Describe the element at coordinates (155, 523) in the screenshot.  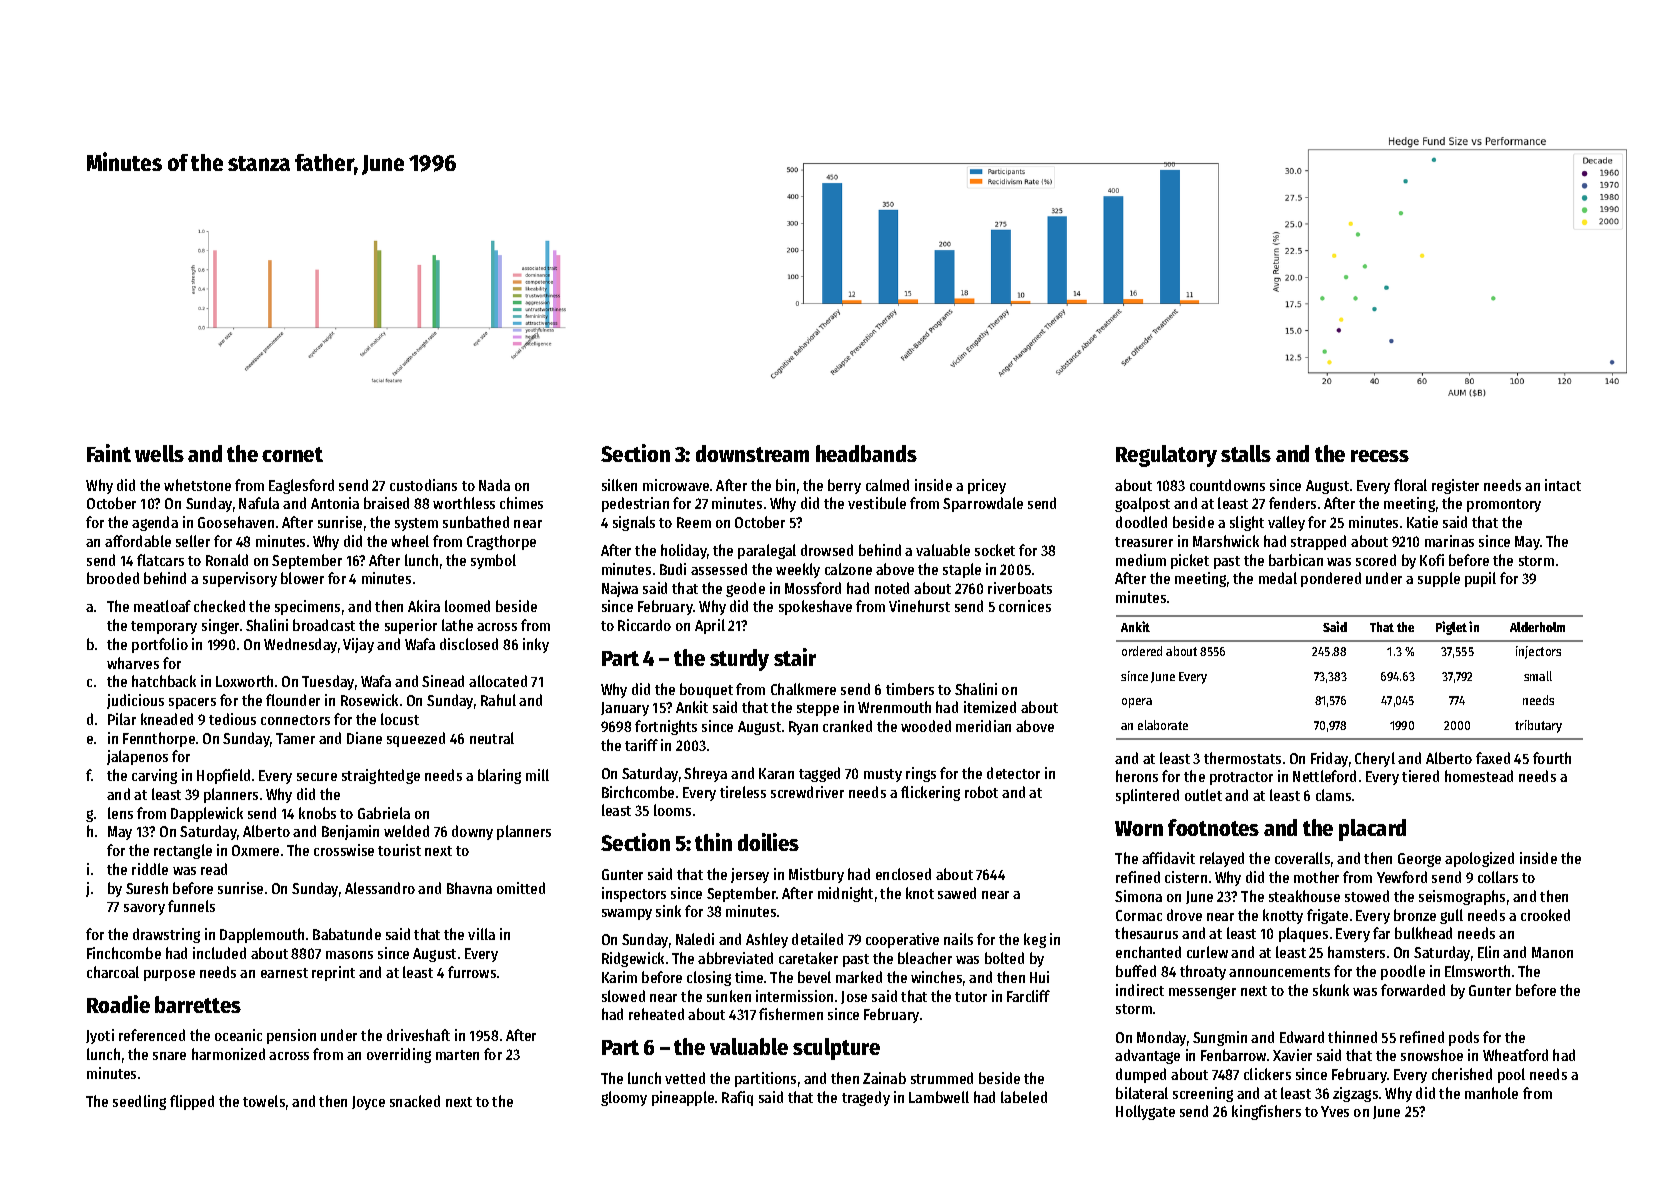
I see `agenda` at that location.
